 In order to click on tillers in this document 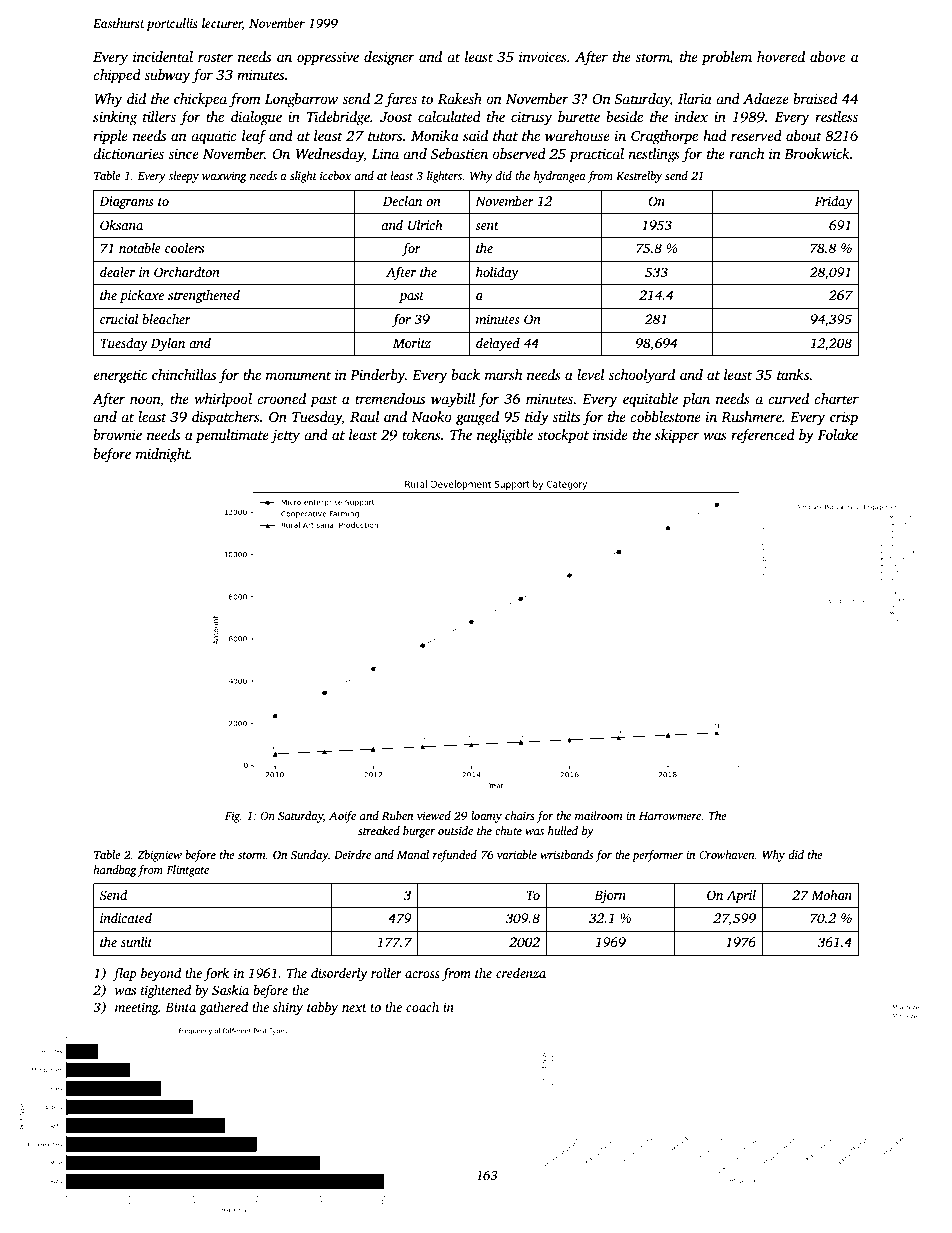, I will do `click(159, 116)`.
